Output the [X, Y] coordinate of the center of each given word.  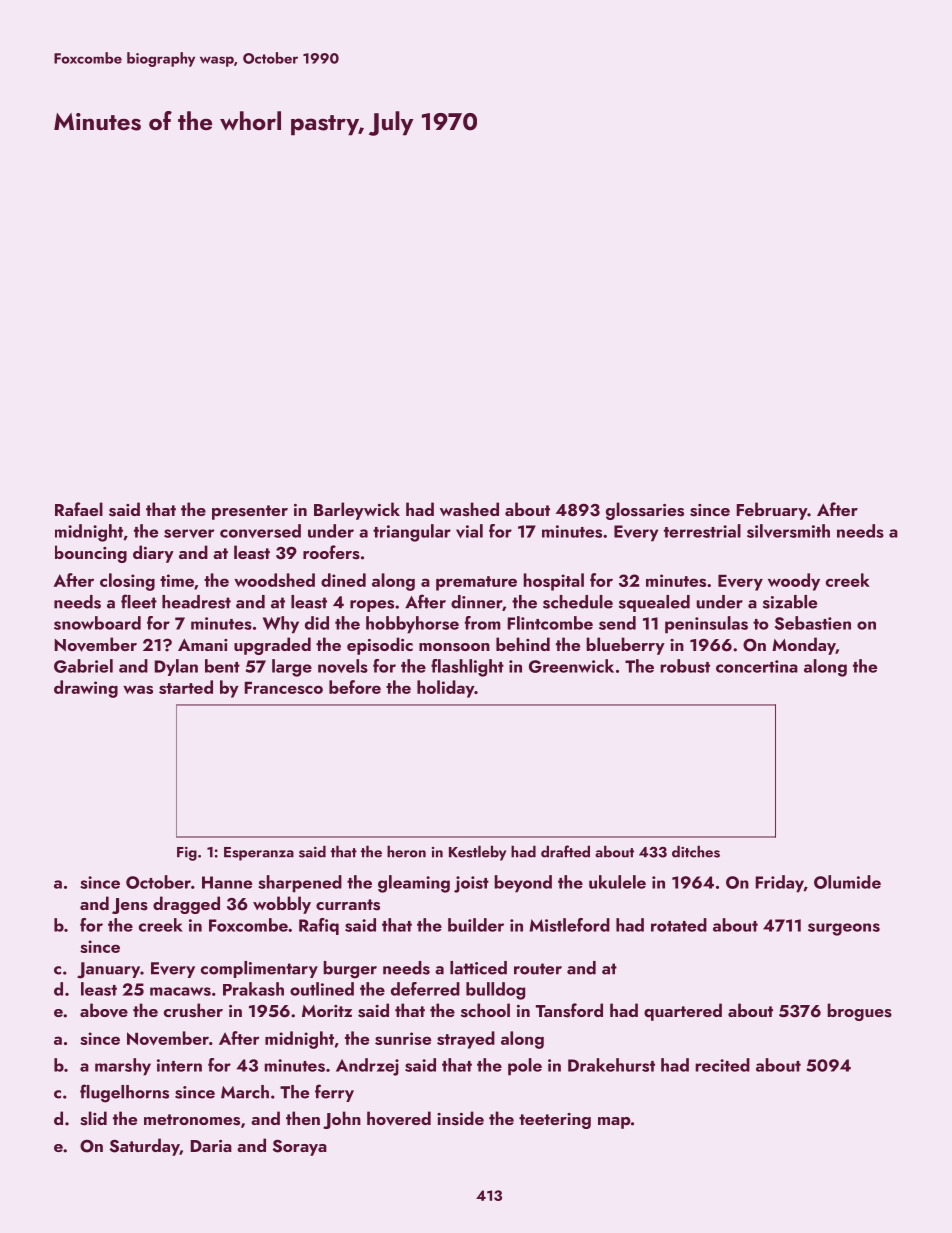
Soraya [300, 1147]
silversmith [788, 531]
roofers [331, 552]
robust [685, 666]
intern [179, 1065]
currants [348, 905]
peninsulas [706, 625]
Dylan [176, 667]
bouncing [91, 554]
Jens [130, 906]
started [186, 687]
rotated [679, 925]
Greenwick [571, 666]
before [355, 687]
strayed [466, 1040]
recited [723, 1065]
